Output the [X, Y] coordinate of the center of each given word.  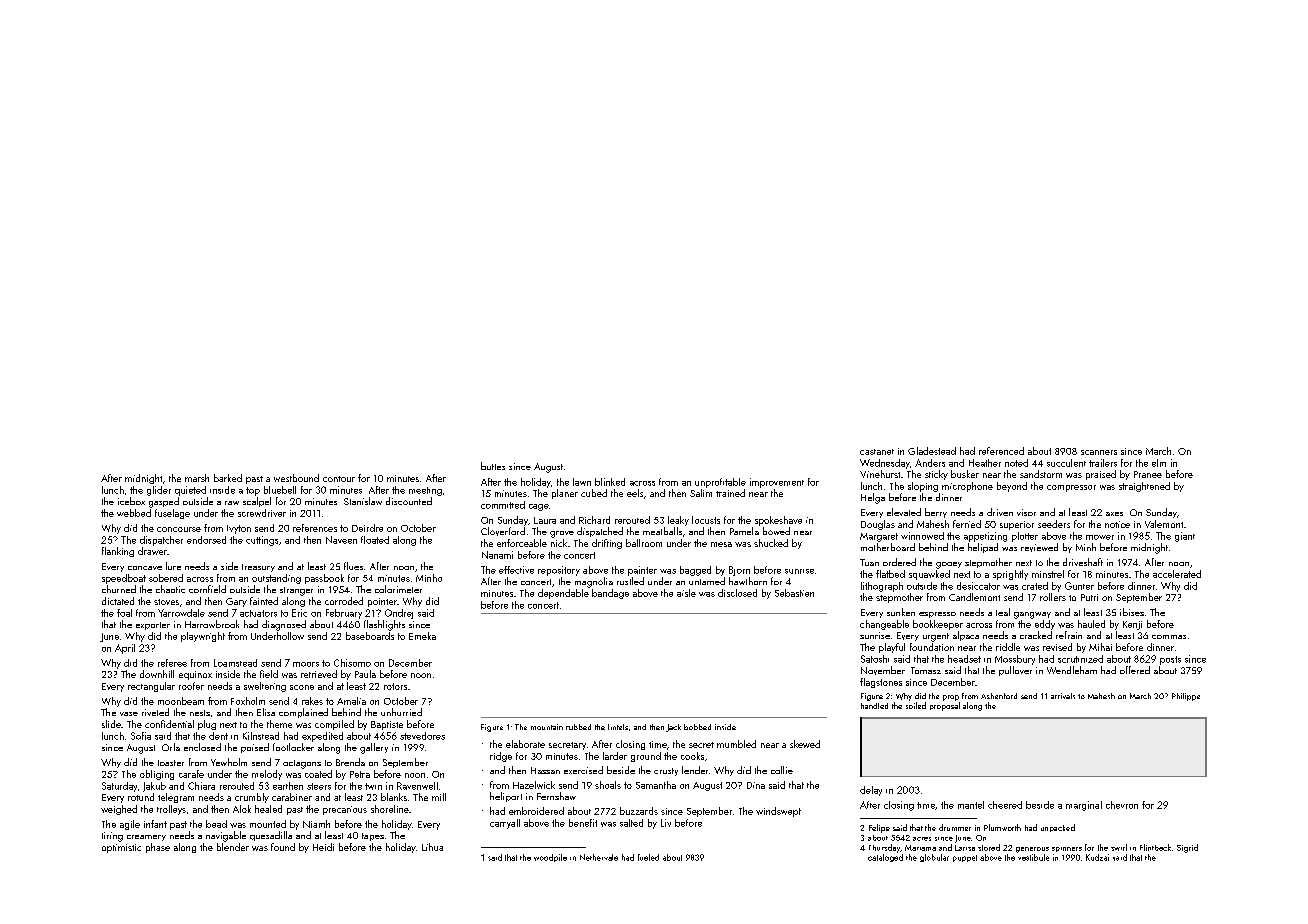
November [883, 670]
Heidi [323, 847]
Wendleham [1072, 670]
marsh [197, 478]
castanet [877, 452]
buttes [493, 466]
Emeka [422, 636]
